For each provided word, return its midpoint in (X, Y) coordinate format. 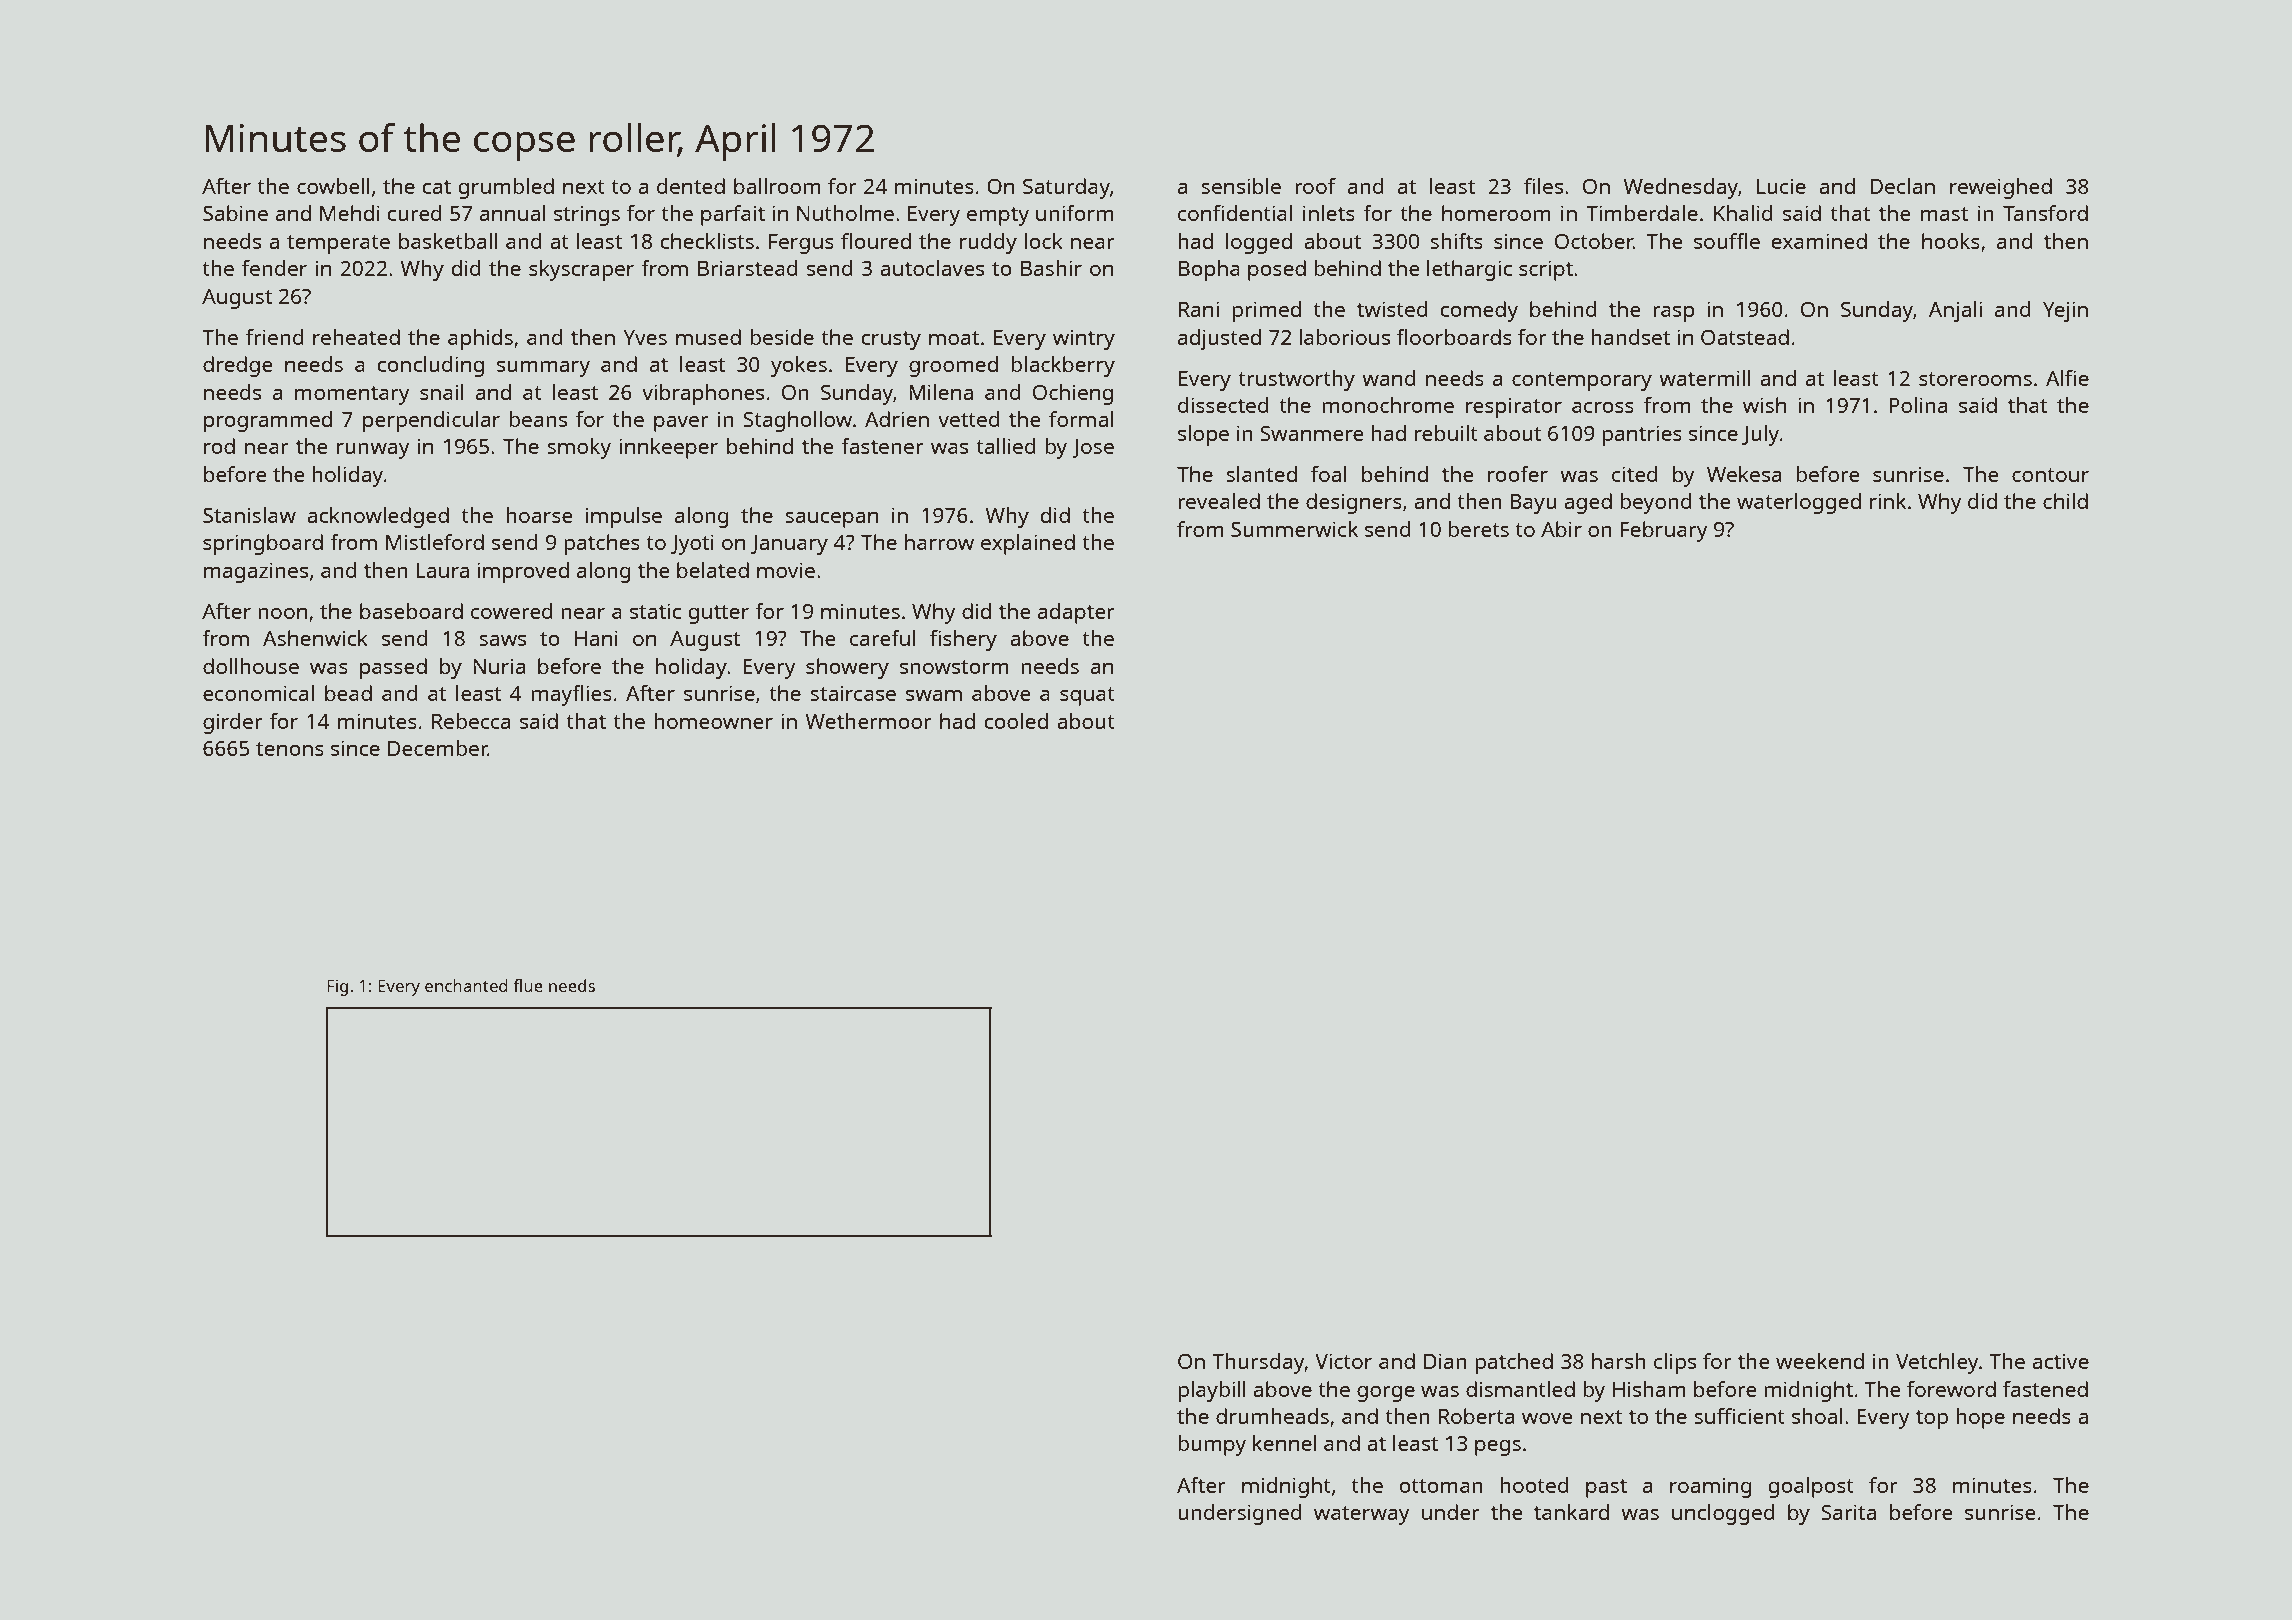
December (438, 748)
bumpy (1212, 1445)
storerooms (1975, 379)
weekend (1820, 1361)
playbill (1212, 1391)
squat (1087, 696)
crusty (891, 340)
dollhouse (251, 666)
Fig (337, 987)
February (1664, 531)
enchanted (466, 985)
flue (528, 985)
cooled (1016, 721)
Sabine (235, 213)
